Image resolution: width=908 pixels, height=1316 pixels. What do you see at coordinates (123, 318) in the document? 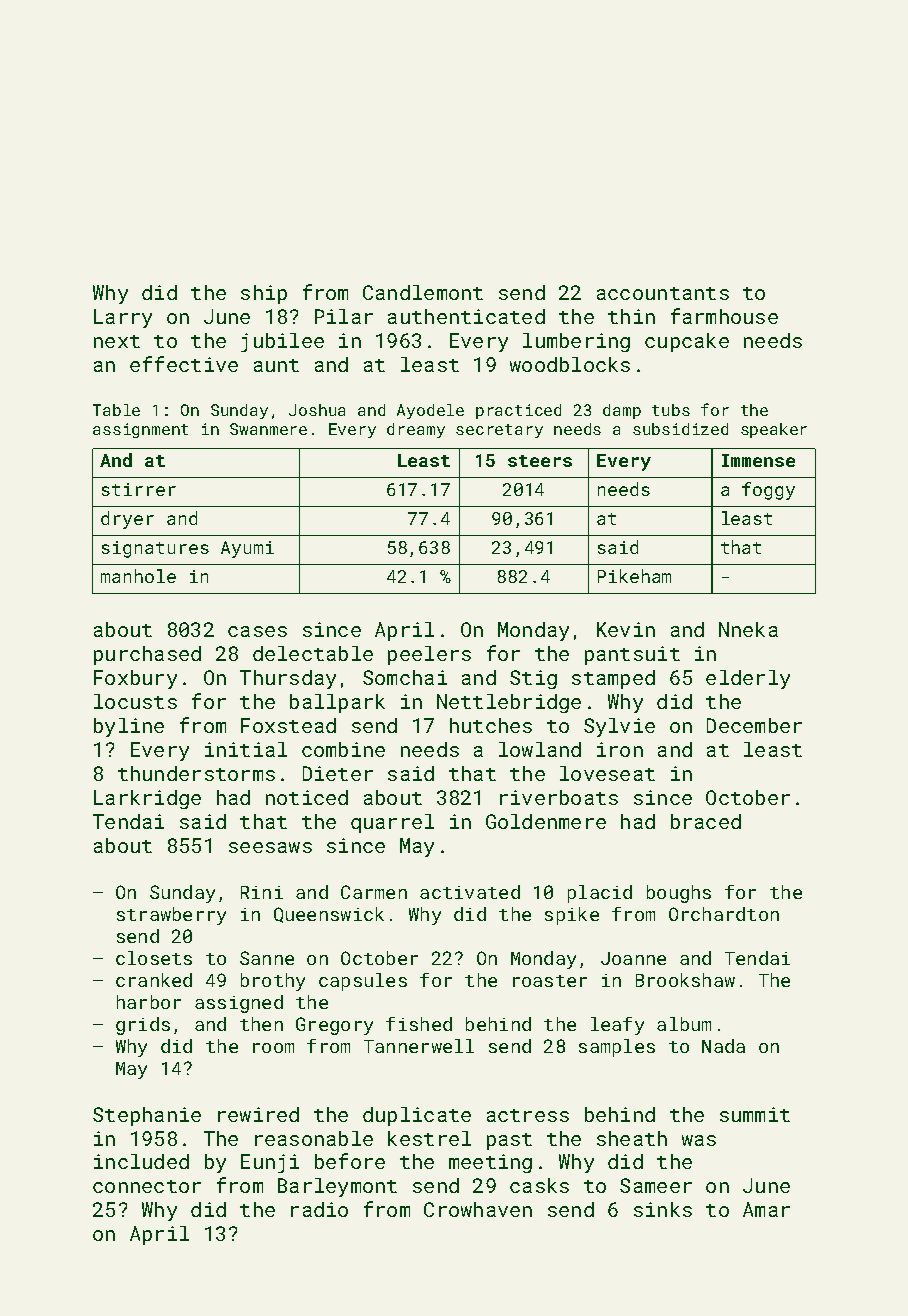
I see `Larry` at bounding box center [123, 318].
